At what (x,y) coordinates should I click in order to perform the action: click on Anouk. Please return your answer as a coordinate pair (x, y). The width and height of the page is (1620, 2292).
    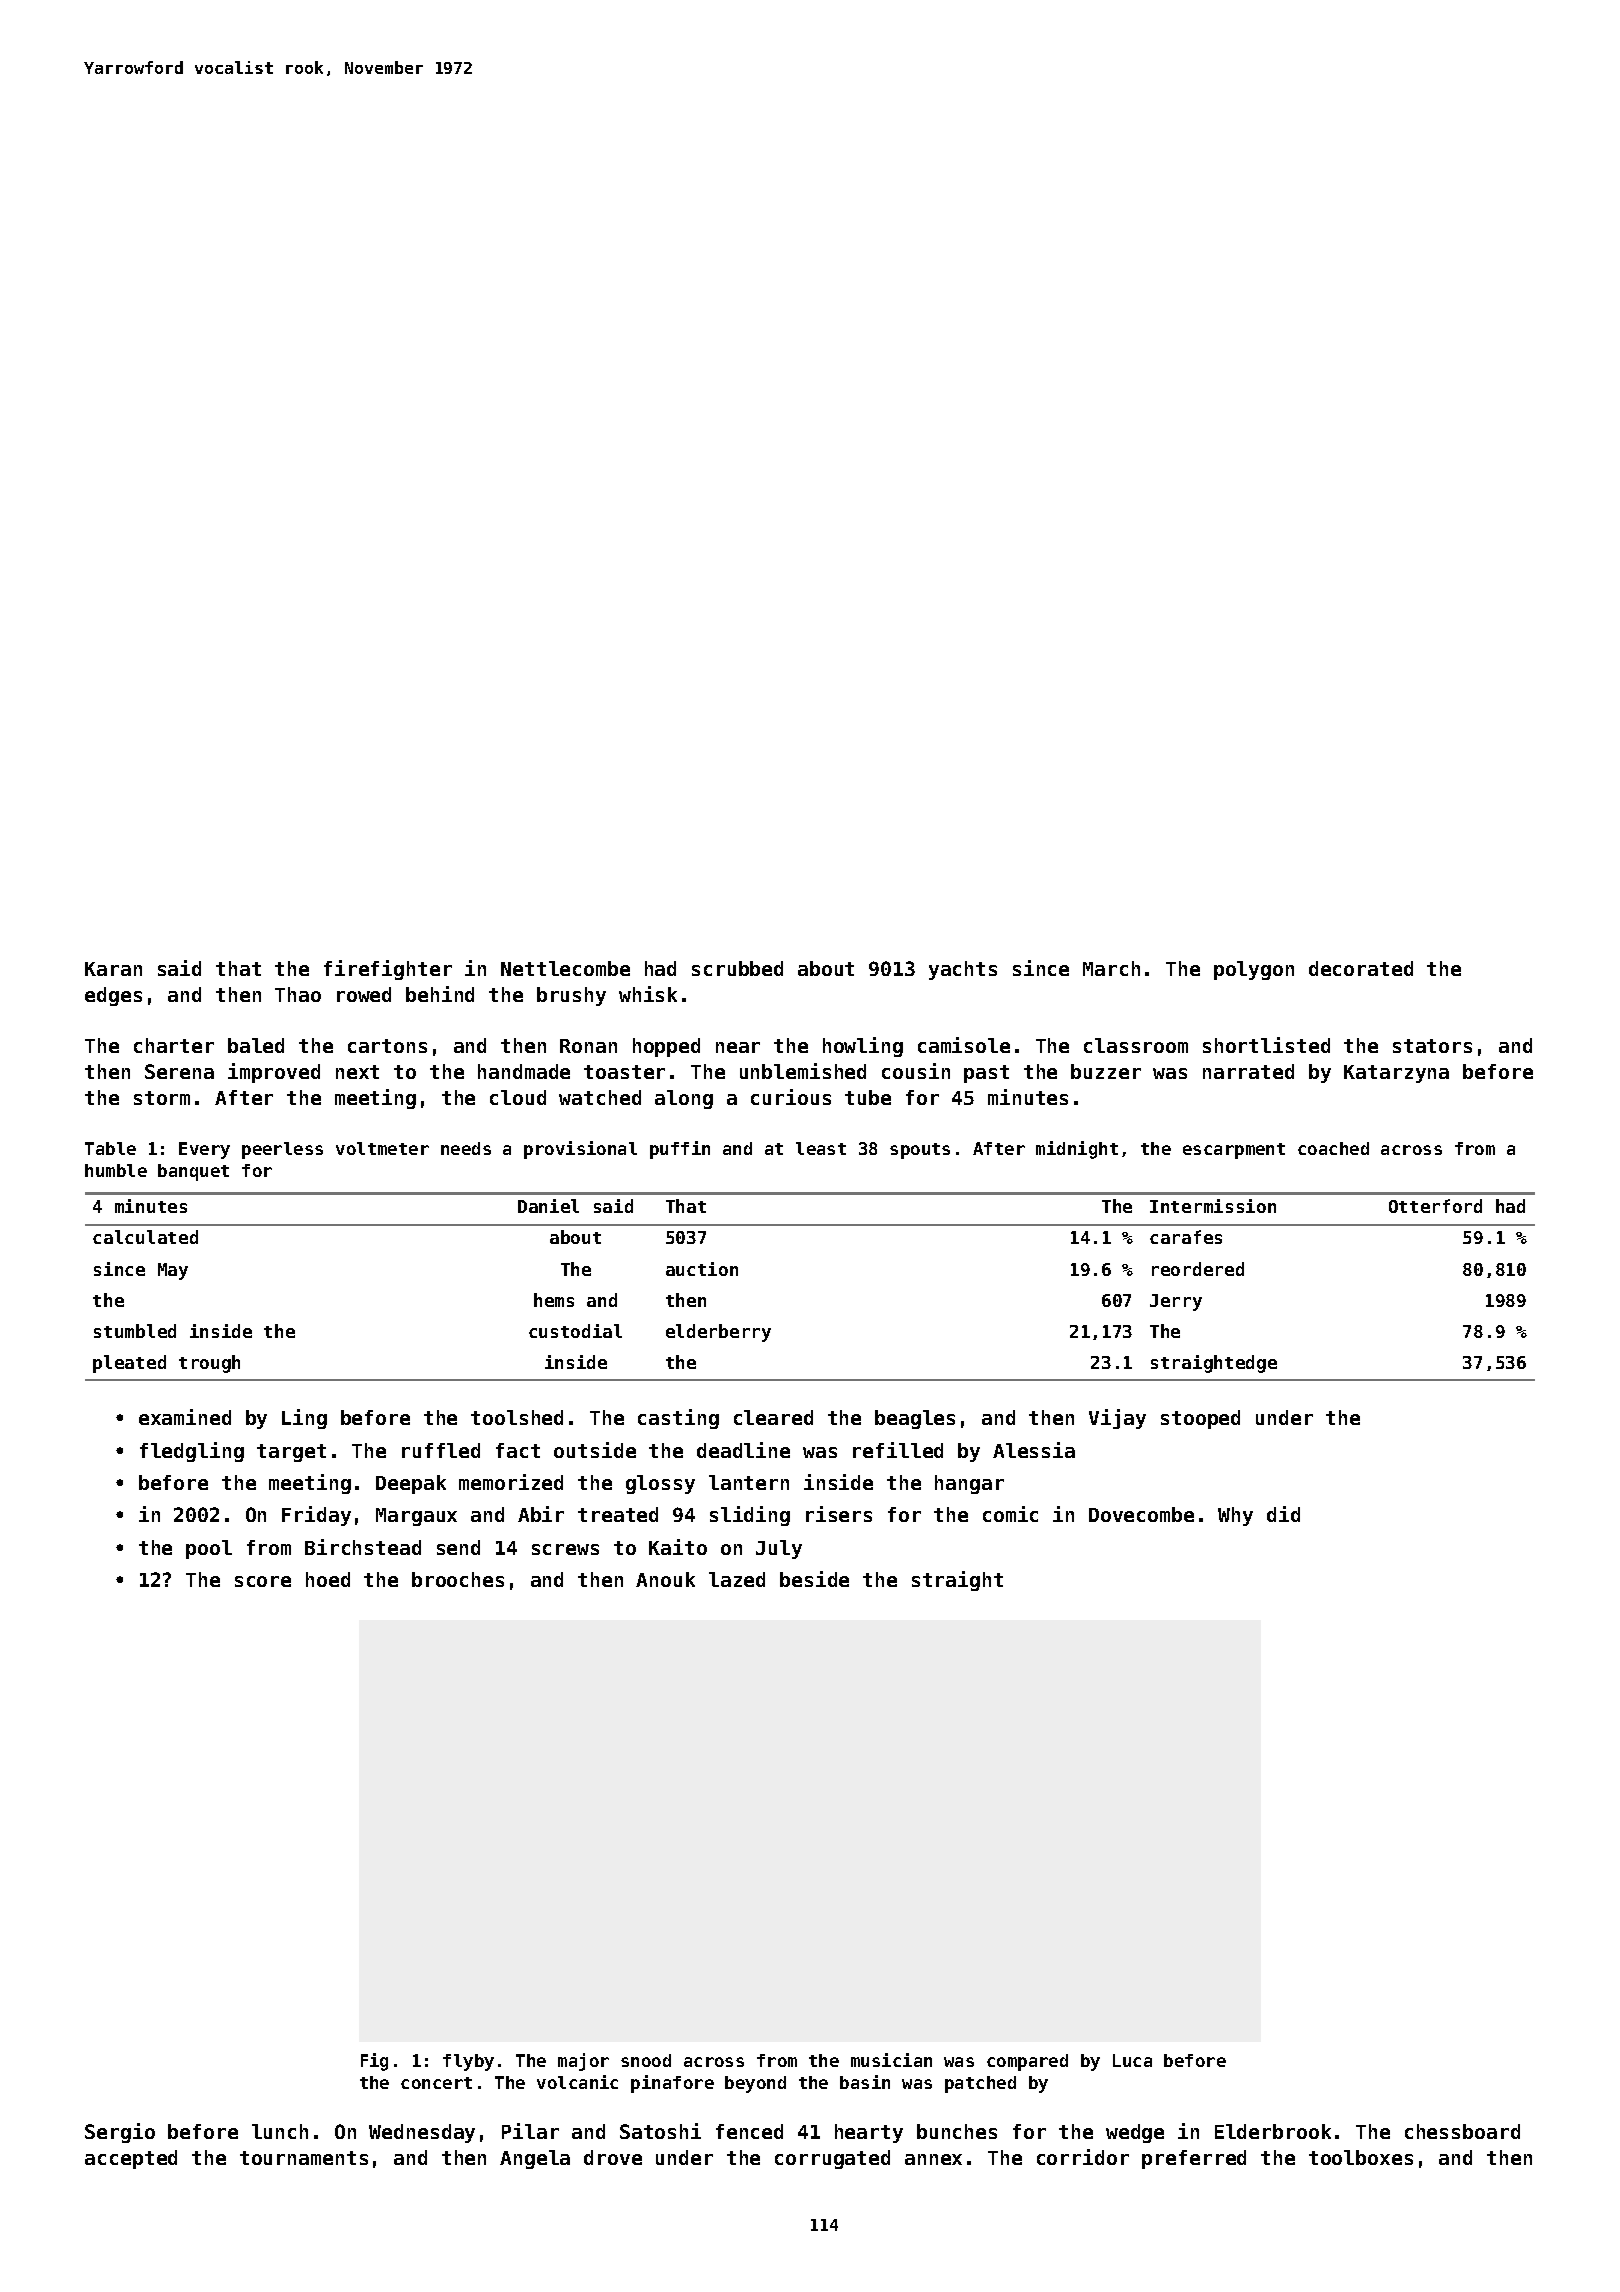
    Looking at the image, I should click on (665, 1579).
